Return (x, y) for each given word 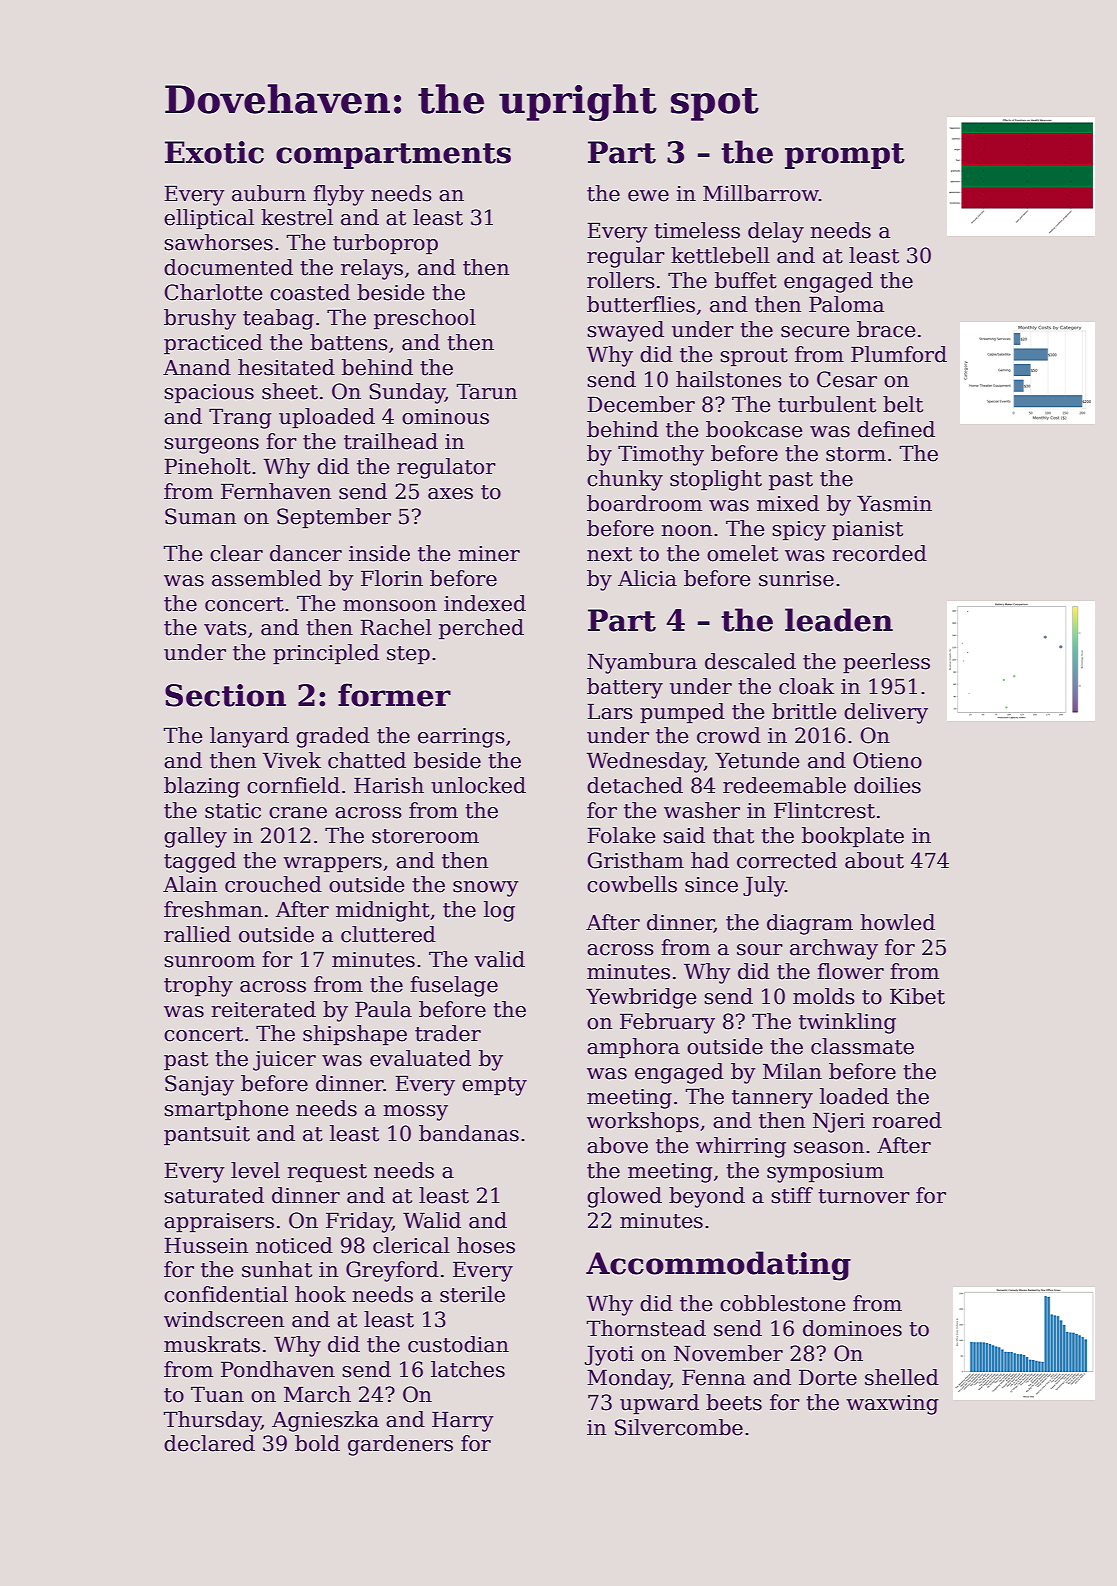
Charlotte (213, 292)
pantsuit (207, 1135)
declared (209, 1443)
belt (903, 404)
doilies (887, 785)
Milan (792, 1071)
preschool (425, 319)
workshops (643, 1122)
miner (489, 554)
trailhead (391, 441)
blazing (202, 787)
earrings (461, 738)
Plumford (899, 354)
